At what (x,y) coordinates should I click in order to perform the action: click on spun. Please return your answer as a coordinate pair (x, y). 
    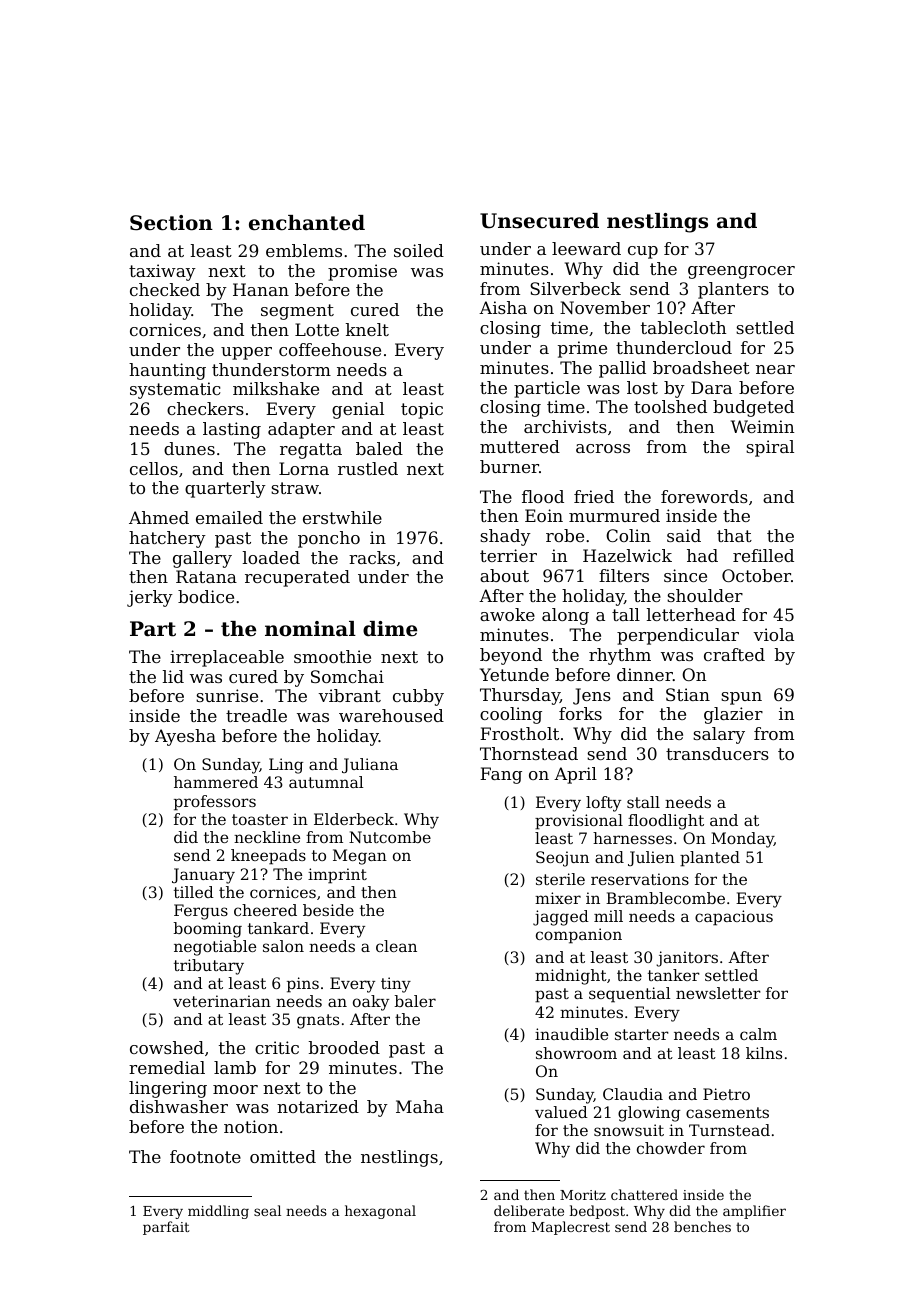
    Looking at the image, I should click on (741, 698).
